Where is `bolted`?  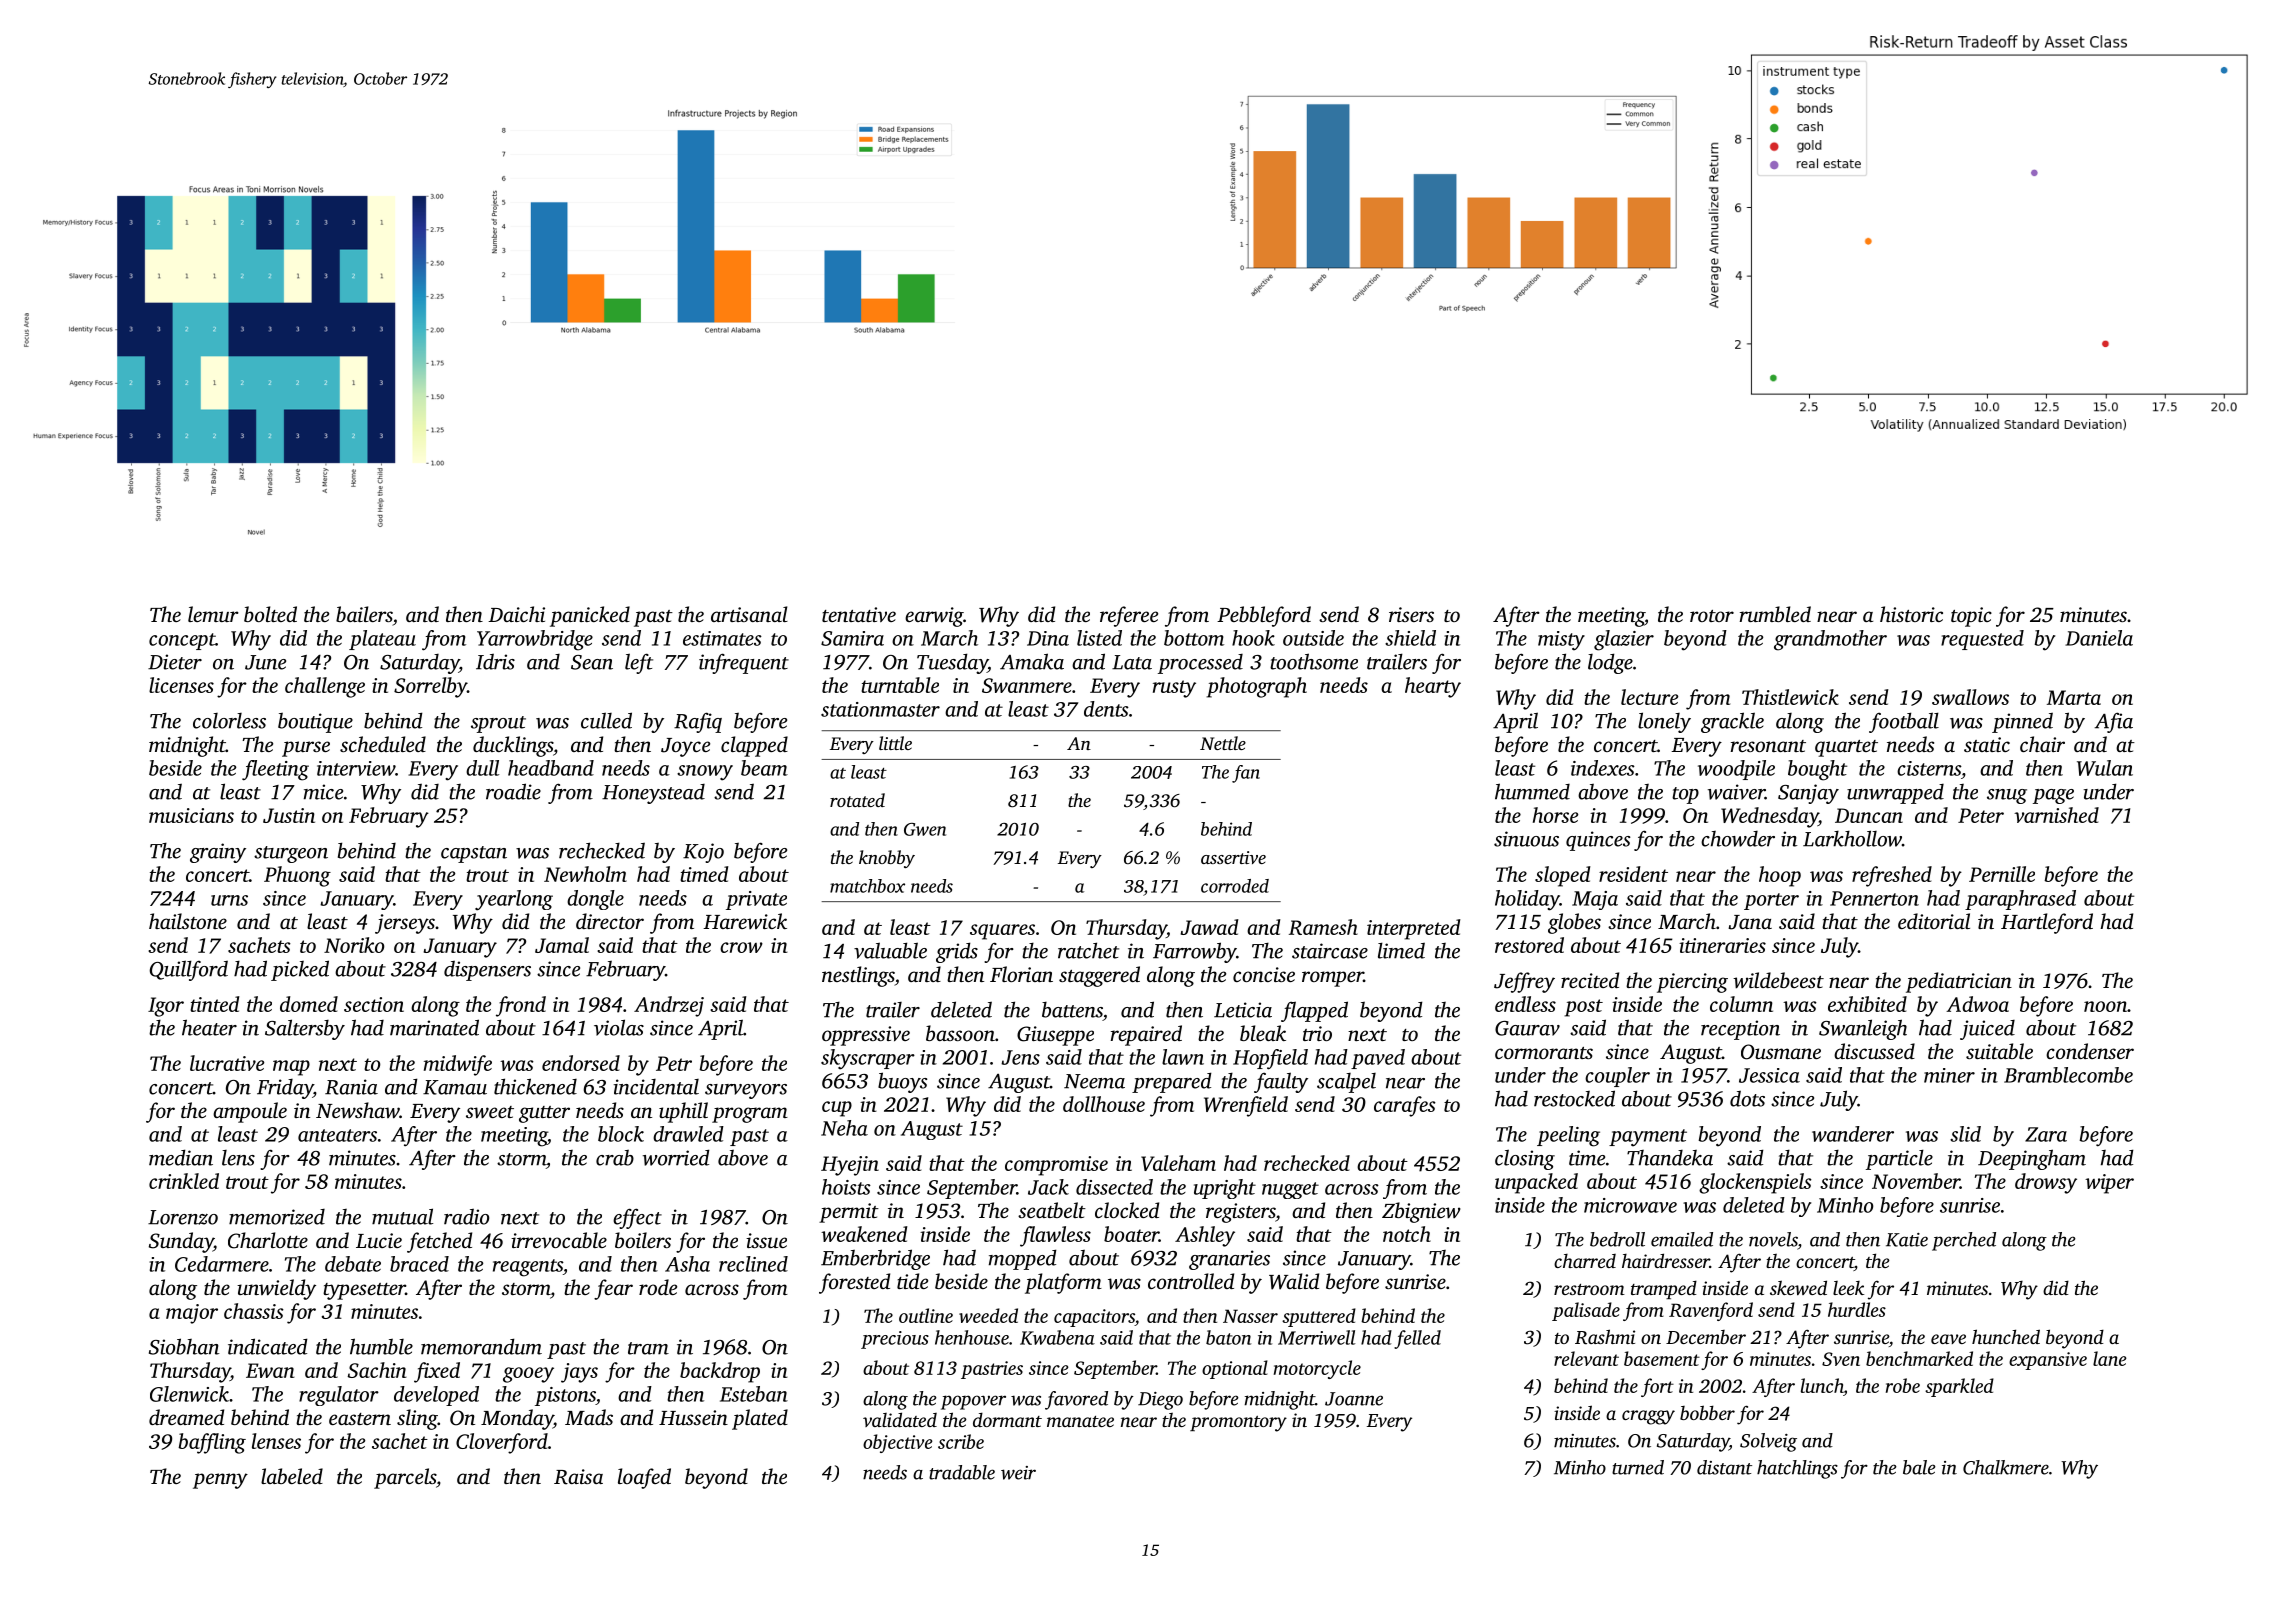 bolted is located at coordinates (270, 614).
